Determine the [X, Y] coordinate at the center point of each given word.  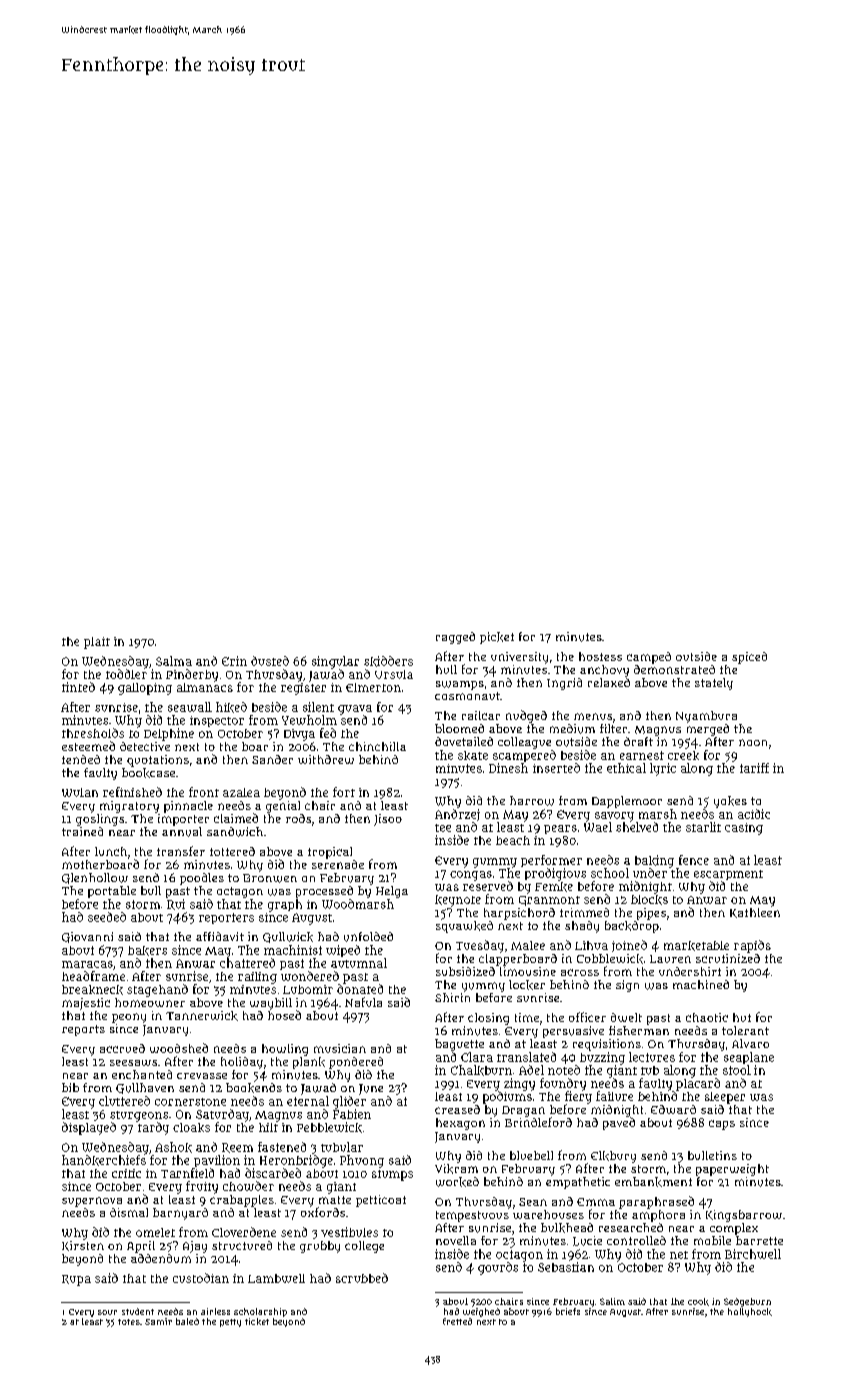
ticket [257, 1321]
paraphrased [656, 1202]
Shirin [452, 997]
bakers [147, 951]
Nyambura [706, 717]
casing [744, 829]
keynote [458, 901]
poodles [202, 879]
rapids [752, 946]
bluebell [531, 1155]
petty [230, 1323]
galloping [145, 689]
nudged [526, 716]
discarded [273, 1173]
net [679, 1255]
